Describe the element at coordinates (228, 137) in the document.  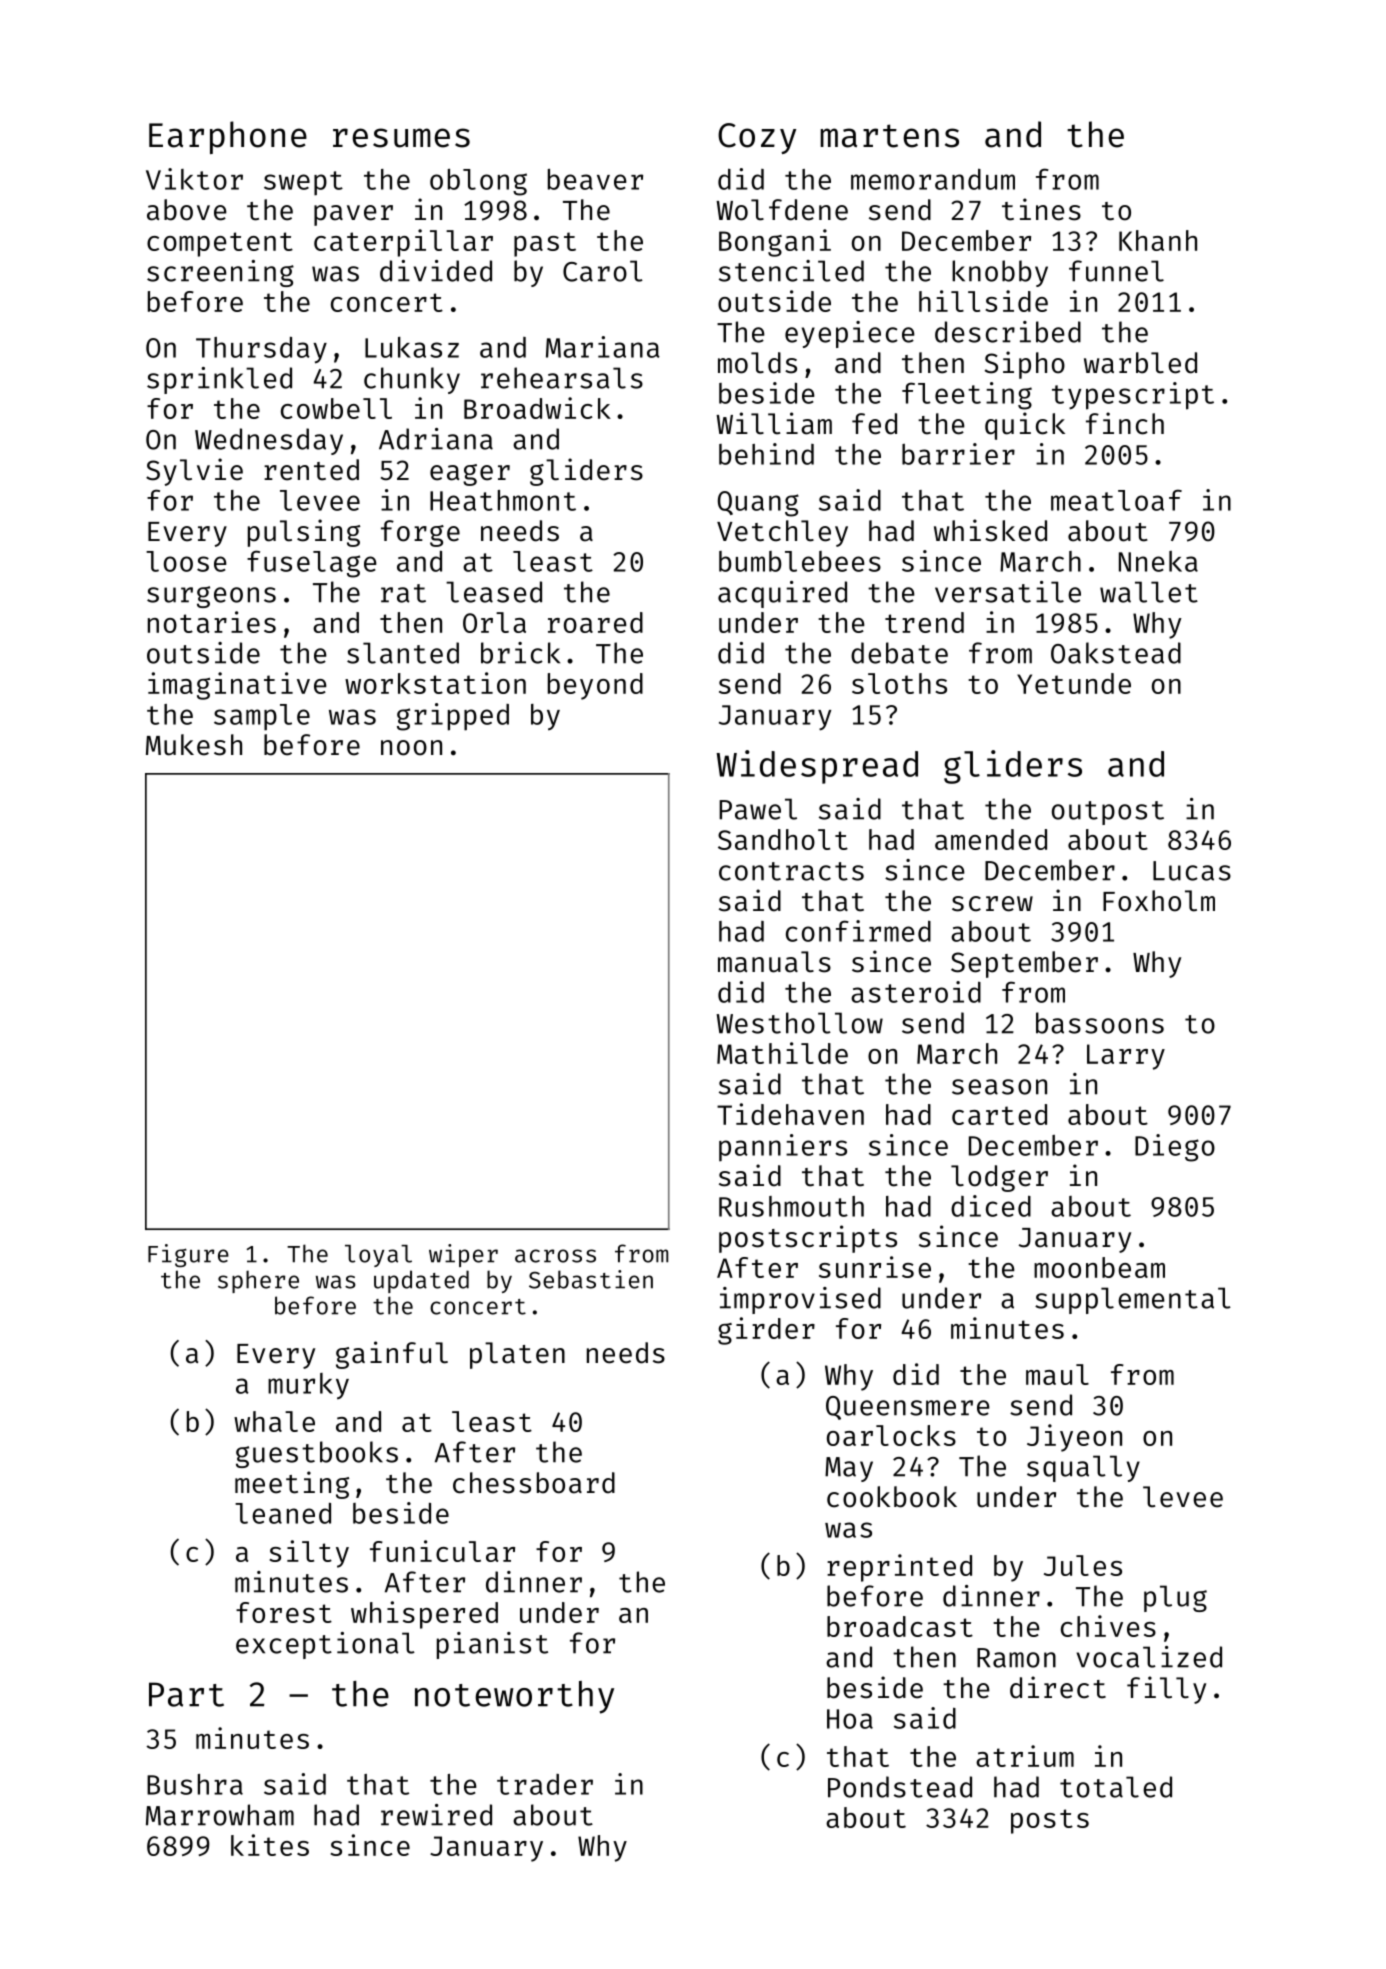
I see `Earphone` at that location.
